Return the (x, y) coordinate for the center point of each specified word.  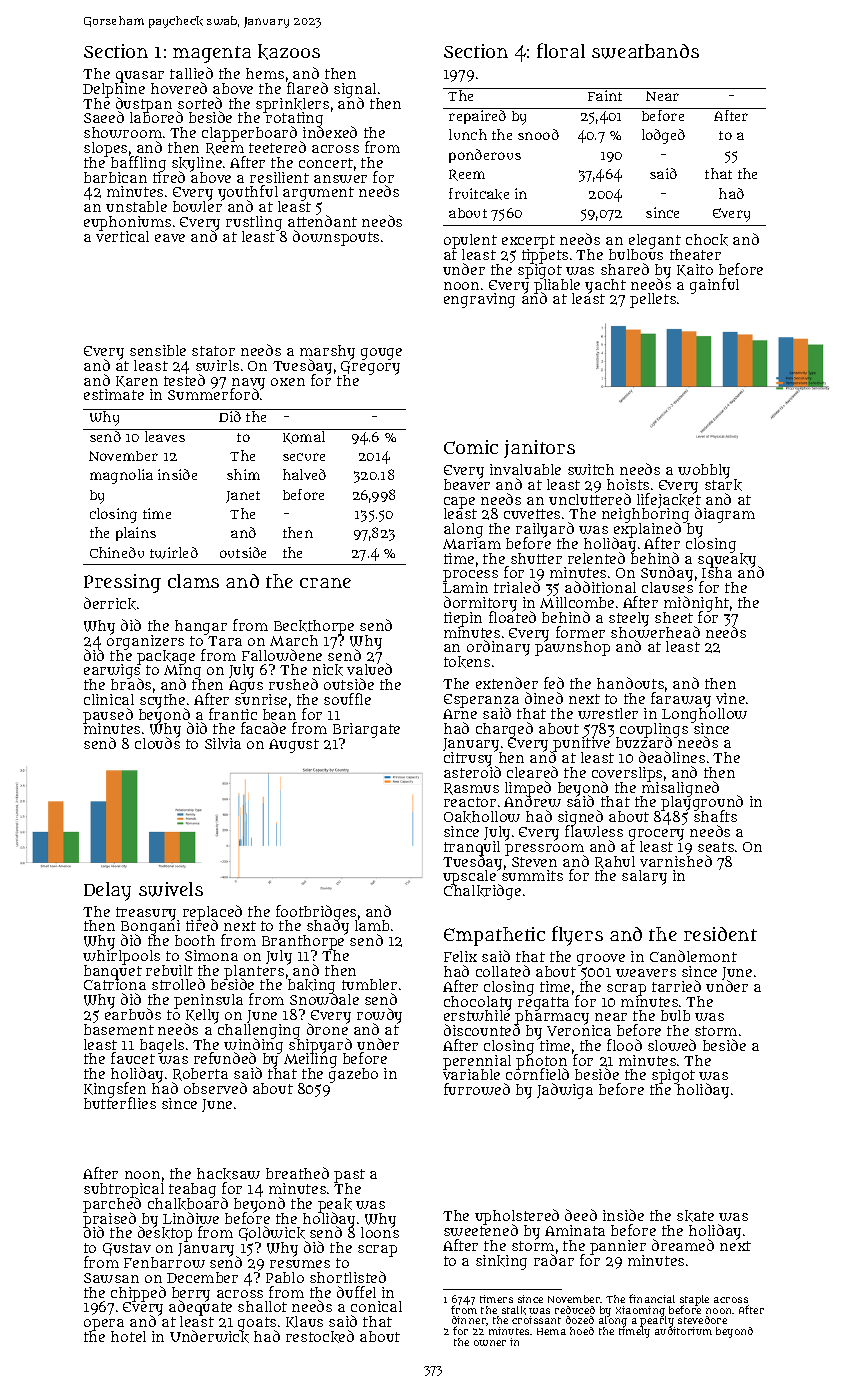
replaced (212, 912)
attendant (322, 221)
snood (538, 134)
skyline (197, 164)
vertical (122, 236)
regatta (543, 1004)
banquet (113, 972)
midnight (696, 604)
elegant (654, 242)
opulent (470, 241)
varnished (676, 861)
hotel (128, 1336)
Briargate (366, 731)
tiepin (463, 619)
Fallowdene (282, 655)
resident (720, 934)
